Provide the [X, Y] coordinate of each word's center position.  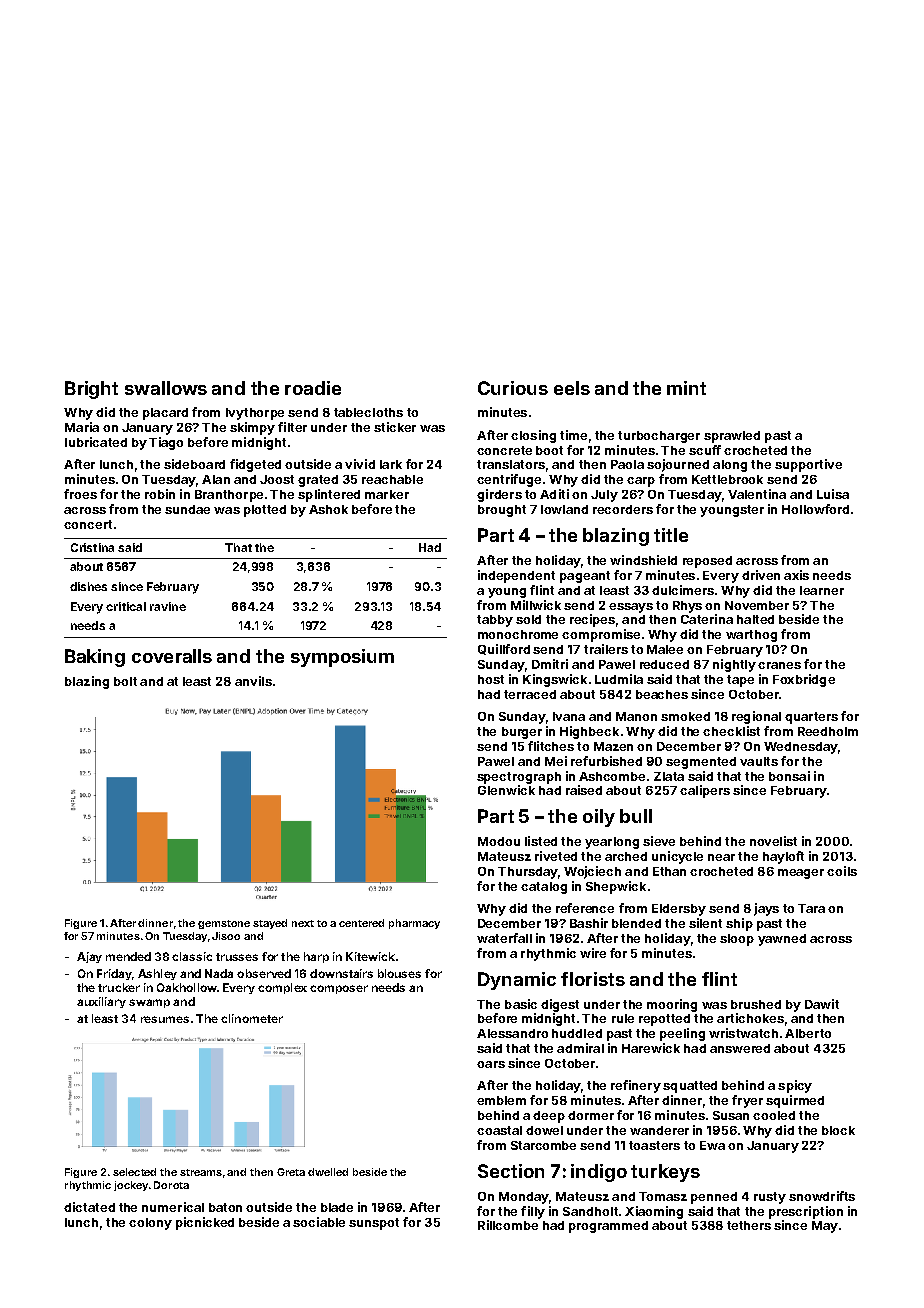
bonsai [789, 776]
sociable [319, 1222]
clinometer [252, 1018]
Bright [91, 390]
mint [686, 388]
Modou [499, 841]
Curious [513, 388]
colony [150, 1224]
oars [491, 1064]
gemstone [224, 924]
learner [822, 590]
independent [516, 576]
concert [88, 524]
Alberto [808, 1033]
